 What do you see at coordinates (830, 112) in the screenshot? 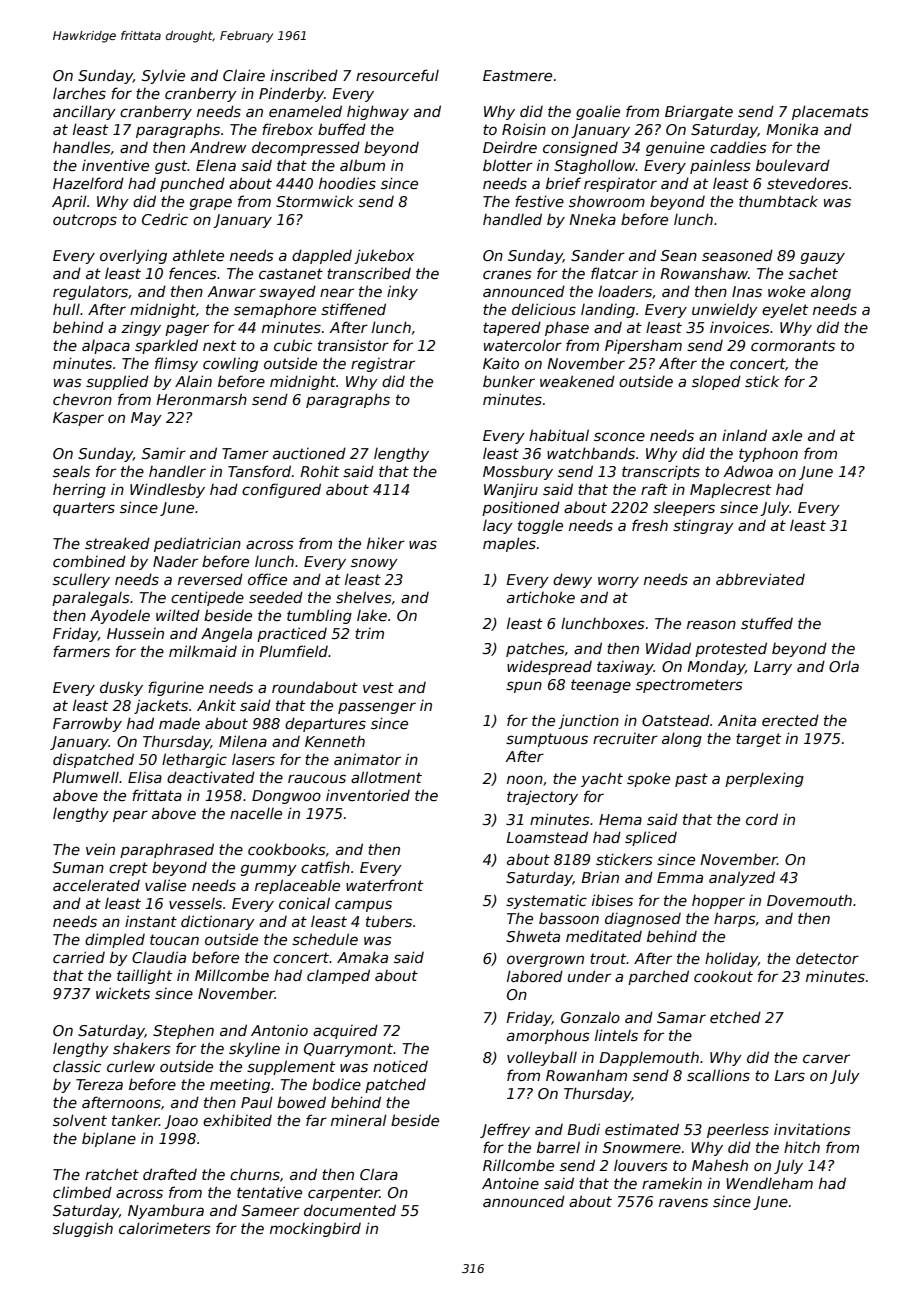
I see `placemats` at bounding box center [830, 112].
